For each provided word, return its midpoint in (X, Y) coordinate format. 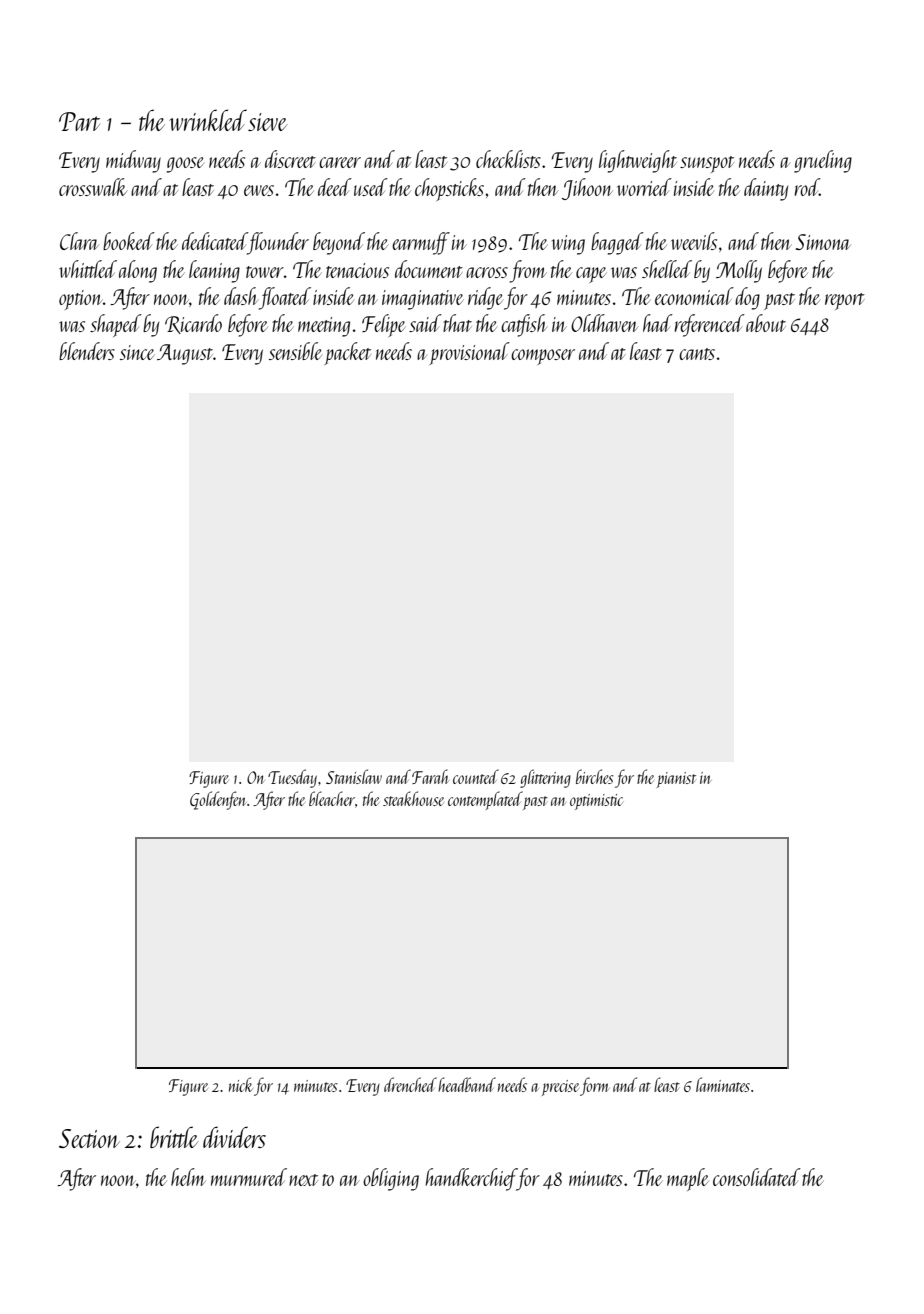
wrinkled (208, 120)
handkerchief (471, 1179)
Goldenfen (218, 800)
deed (335, 187)
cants (697, 354)
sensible (295, 351)
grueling (823, 161)
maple (688, 1179)
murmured (249, 1177)
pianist (676, 780)
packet (347, 353)
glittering (545, 778)
